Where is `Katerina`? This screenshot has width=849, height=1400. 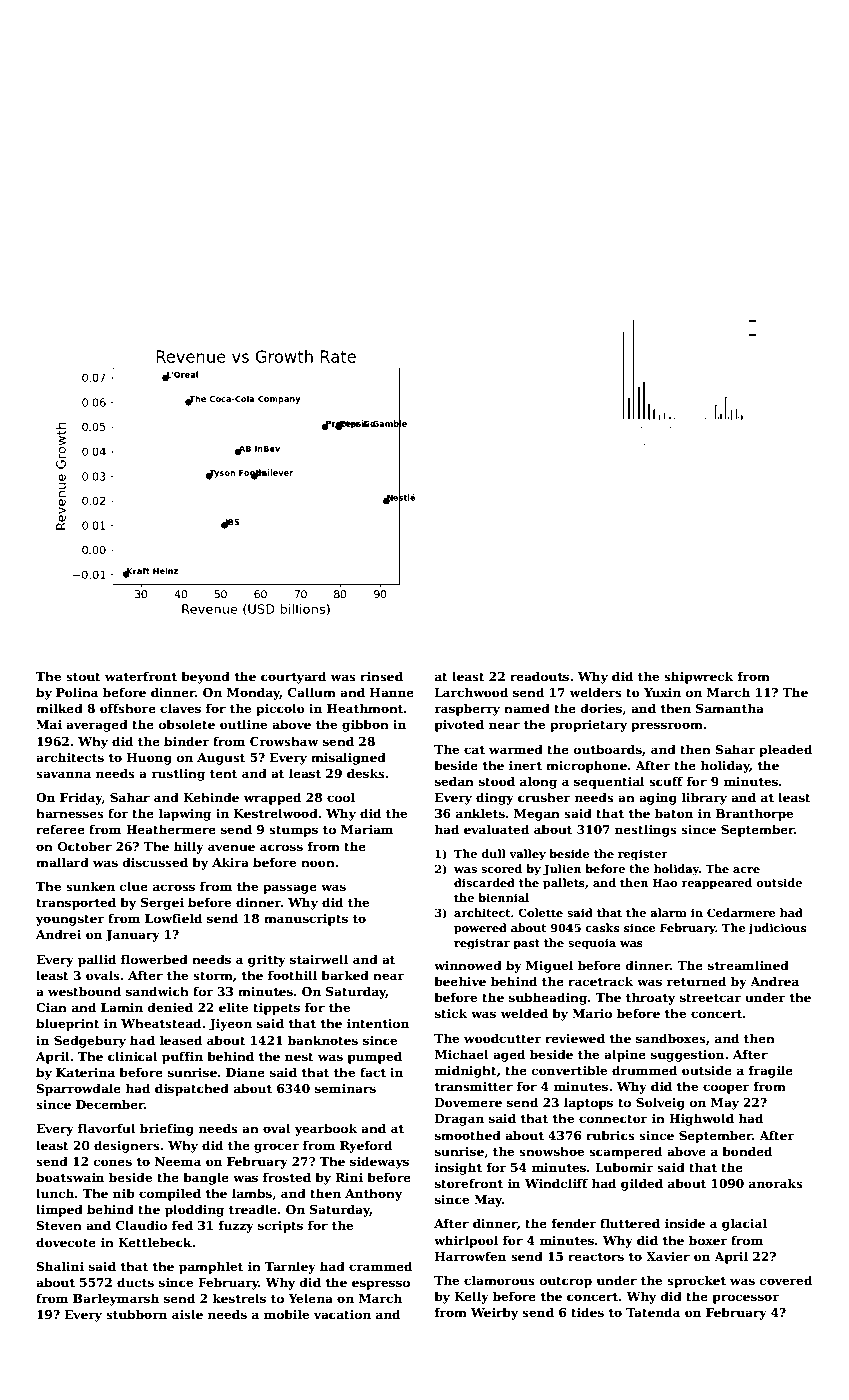 Katerina is located at coordinates (85, 1072).
